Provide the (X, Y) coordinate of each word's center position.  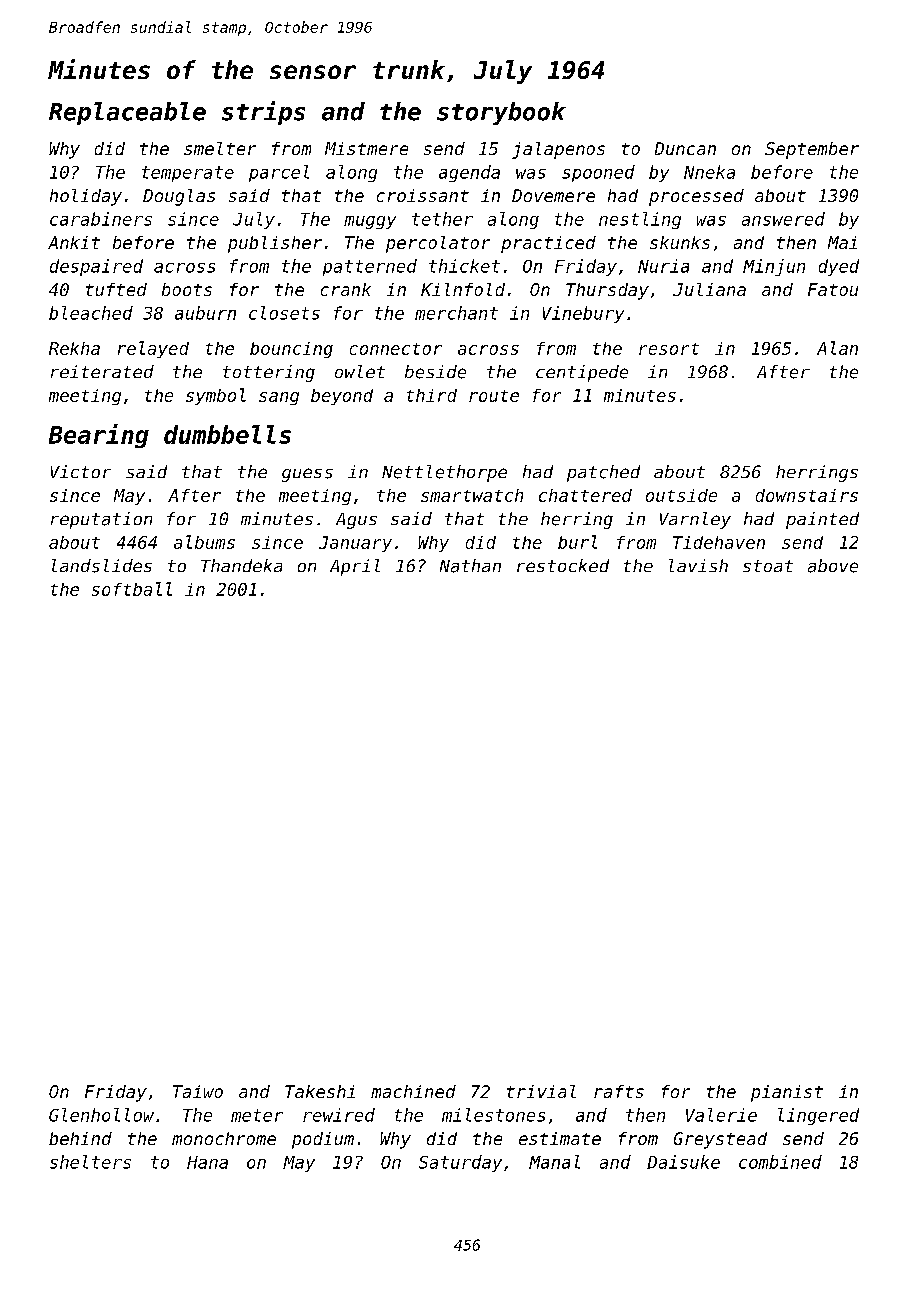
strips (263, 113)
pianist (787, 1093)
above (833, 566)
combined (780, 1162)
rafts (619, 1091)
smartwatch (472, 495)
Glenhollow (101, 1115)
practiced (548, 244)
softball (132, 589)
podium (323, 1140)
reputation (101, 520)
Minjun (774, 267)
